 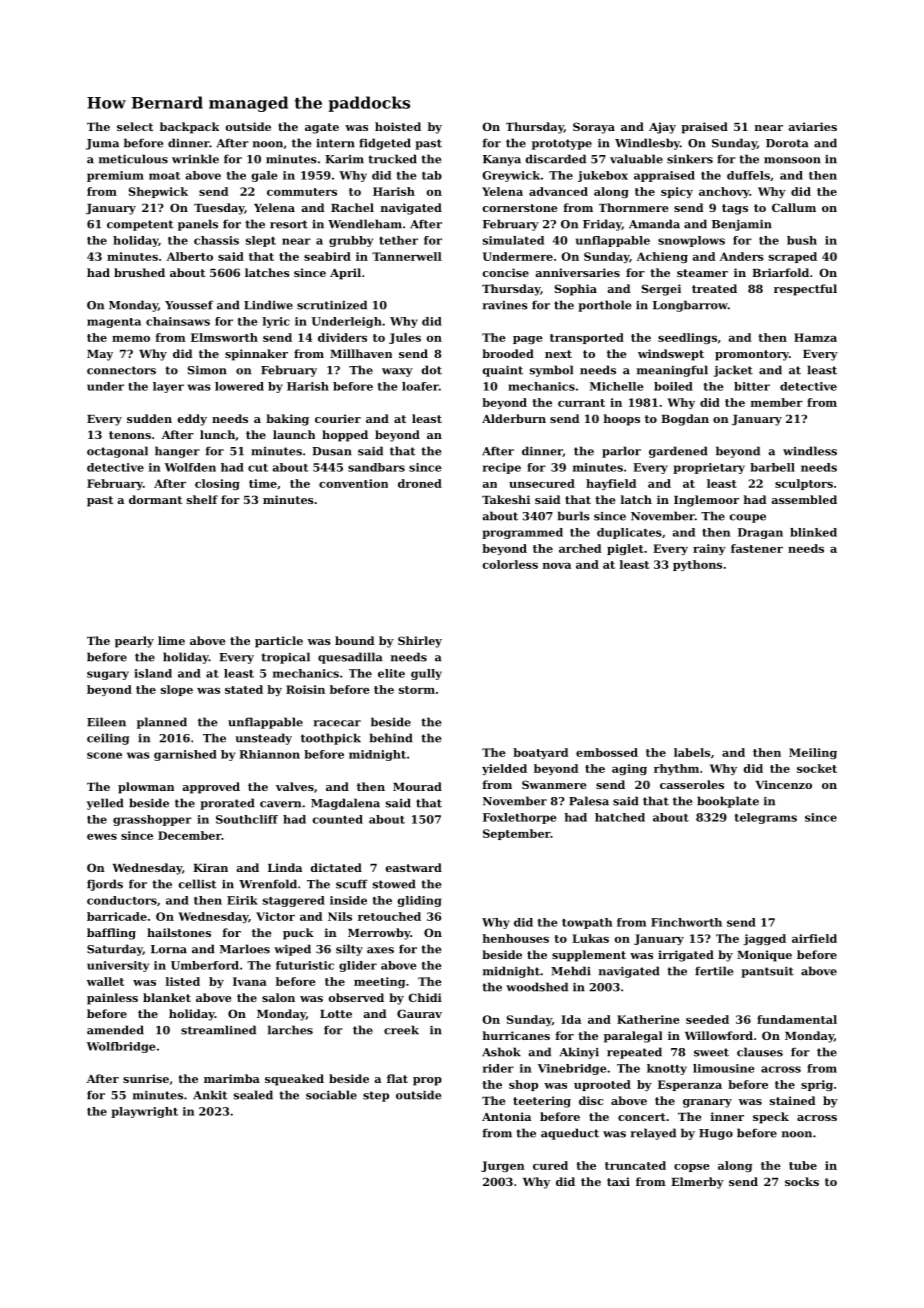 What do you see at coordinates (177, 690) in the screenshot?
I see `slope` at bounding box center [177, 690].
